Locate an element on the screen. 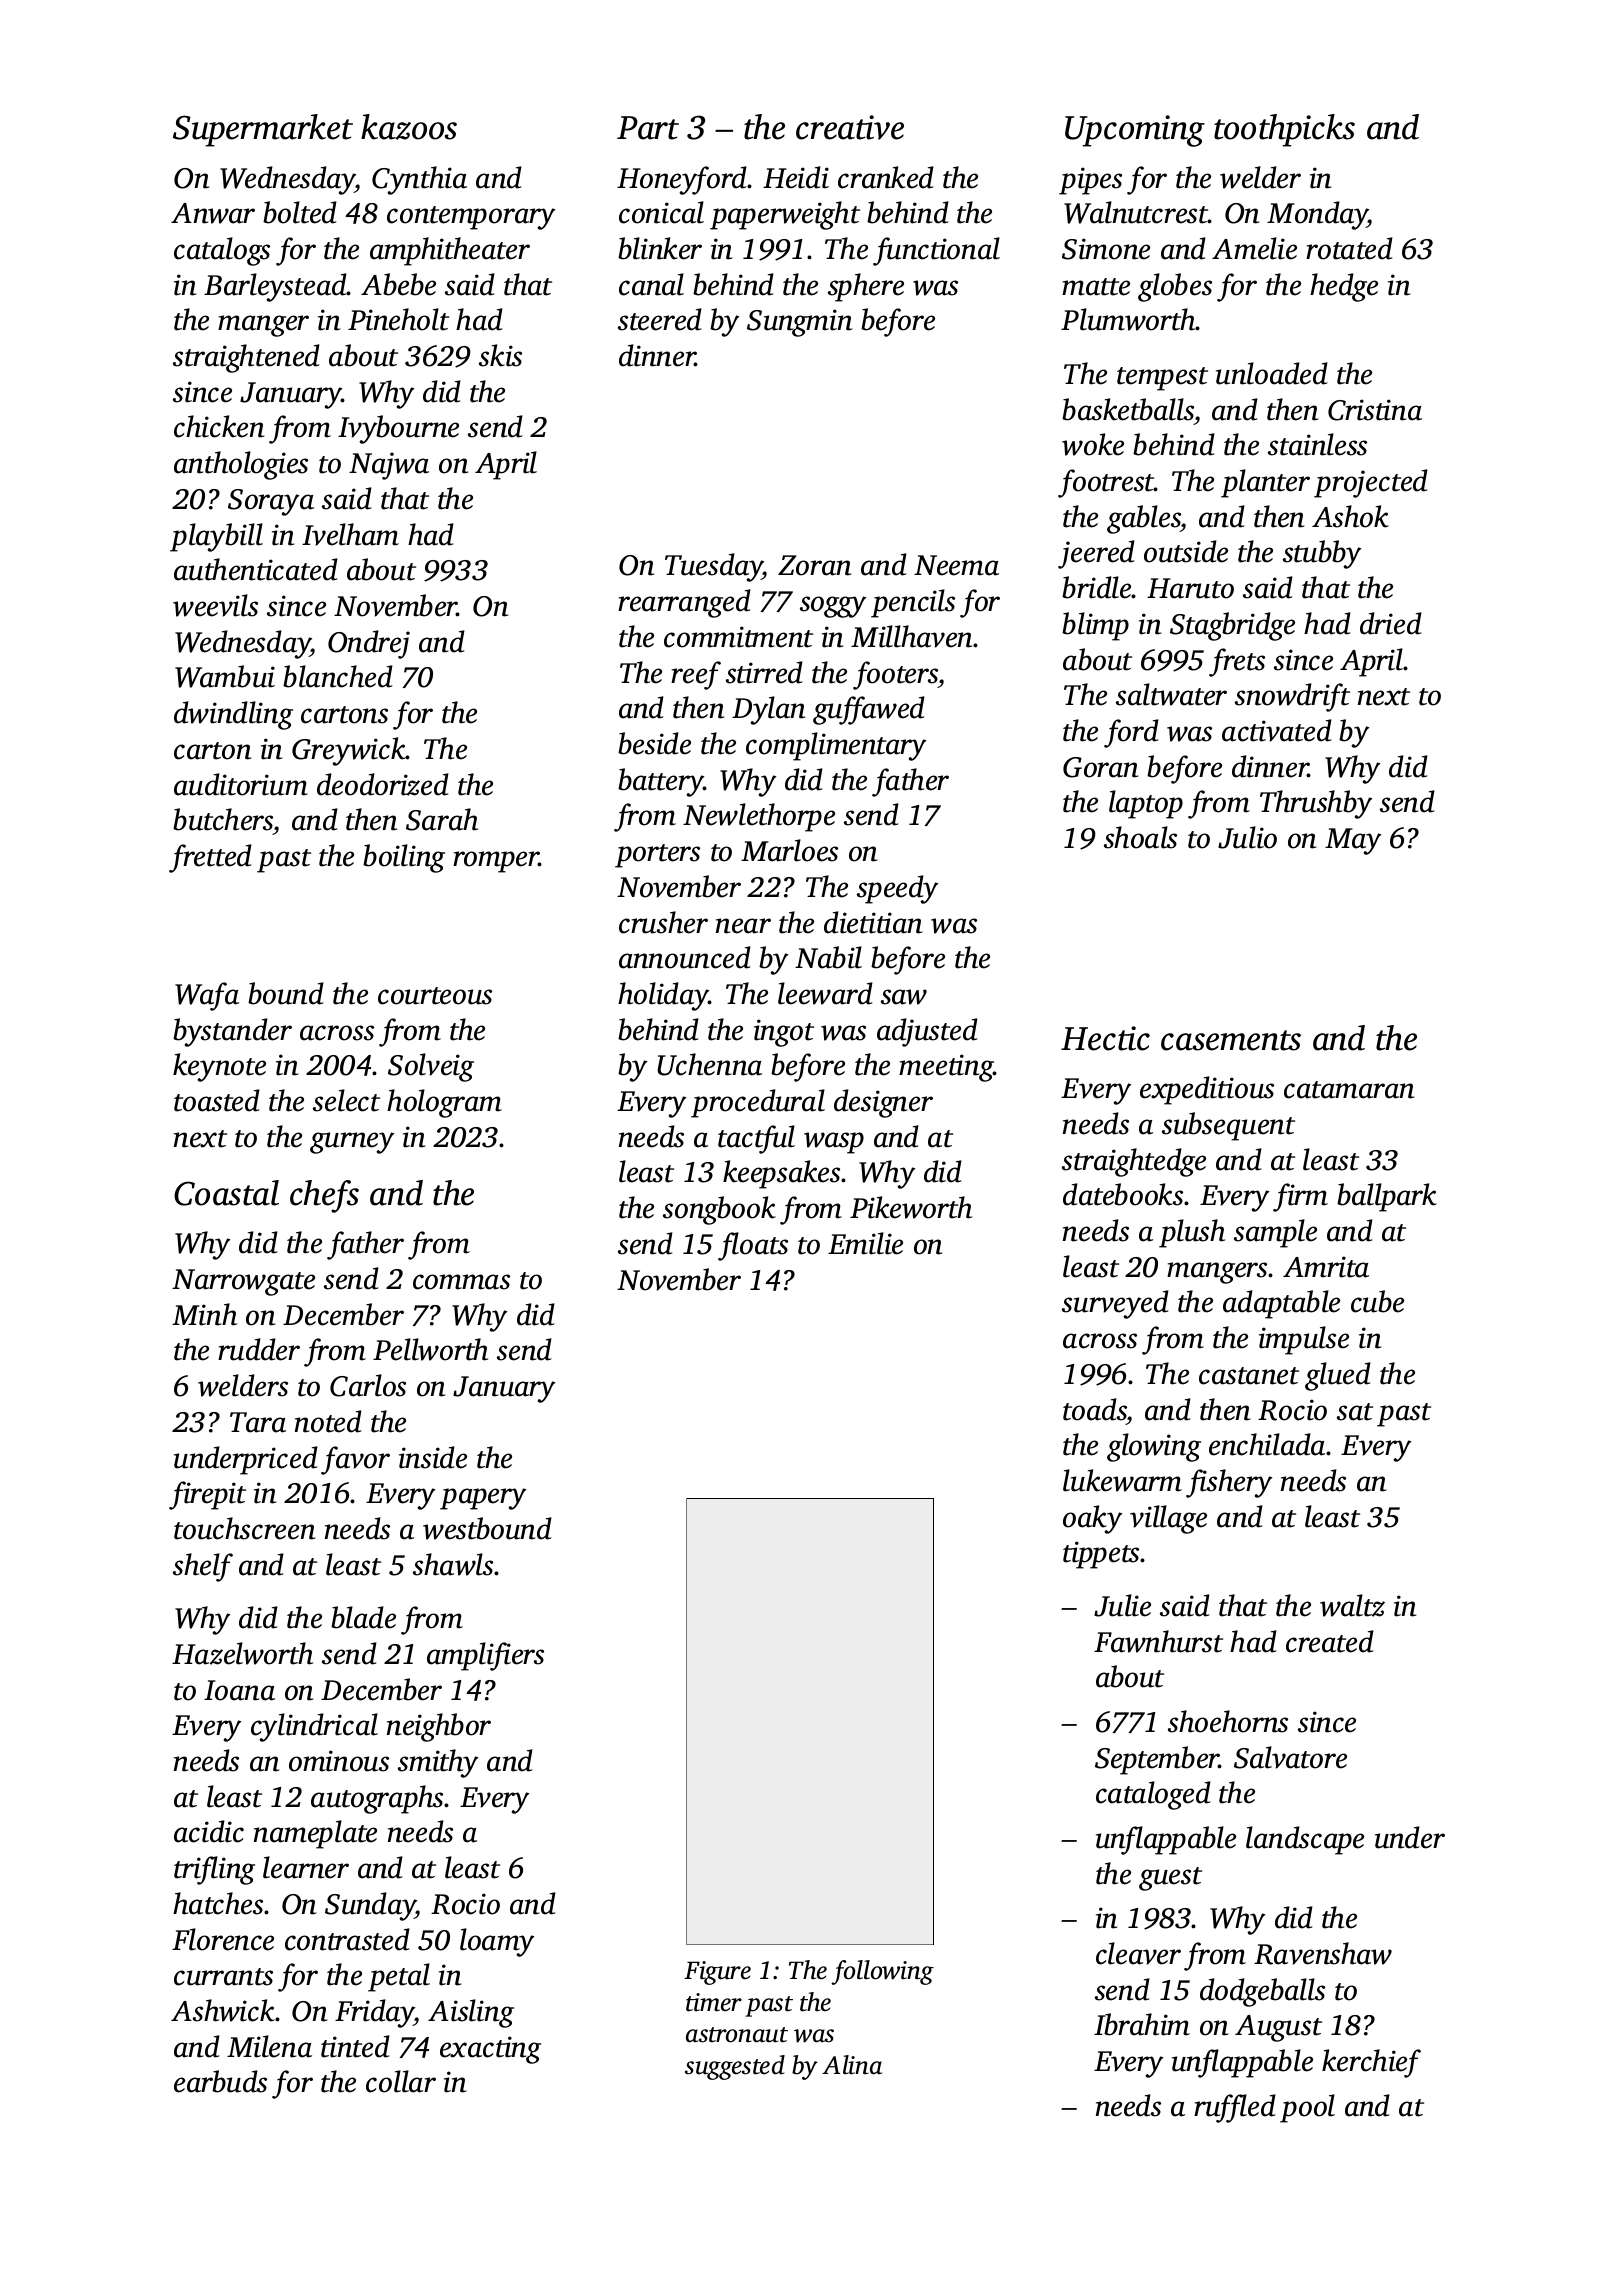 The height and width of the screenshot is (2292, 1620). Upcoming is located at coordinates (1135, 131).
